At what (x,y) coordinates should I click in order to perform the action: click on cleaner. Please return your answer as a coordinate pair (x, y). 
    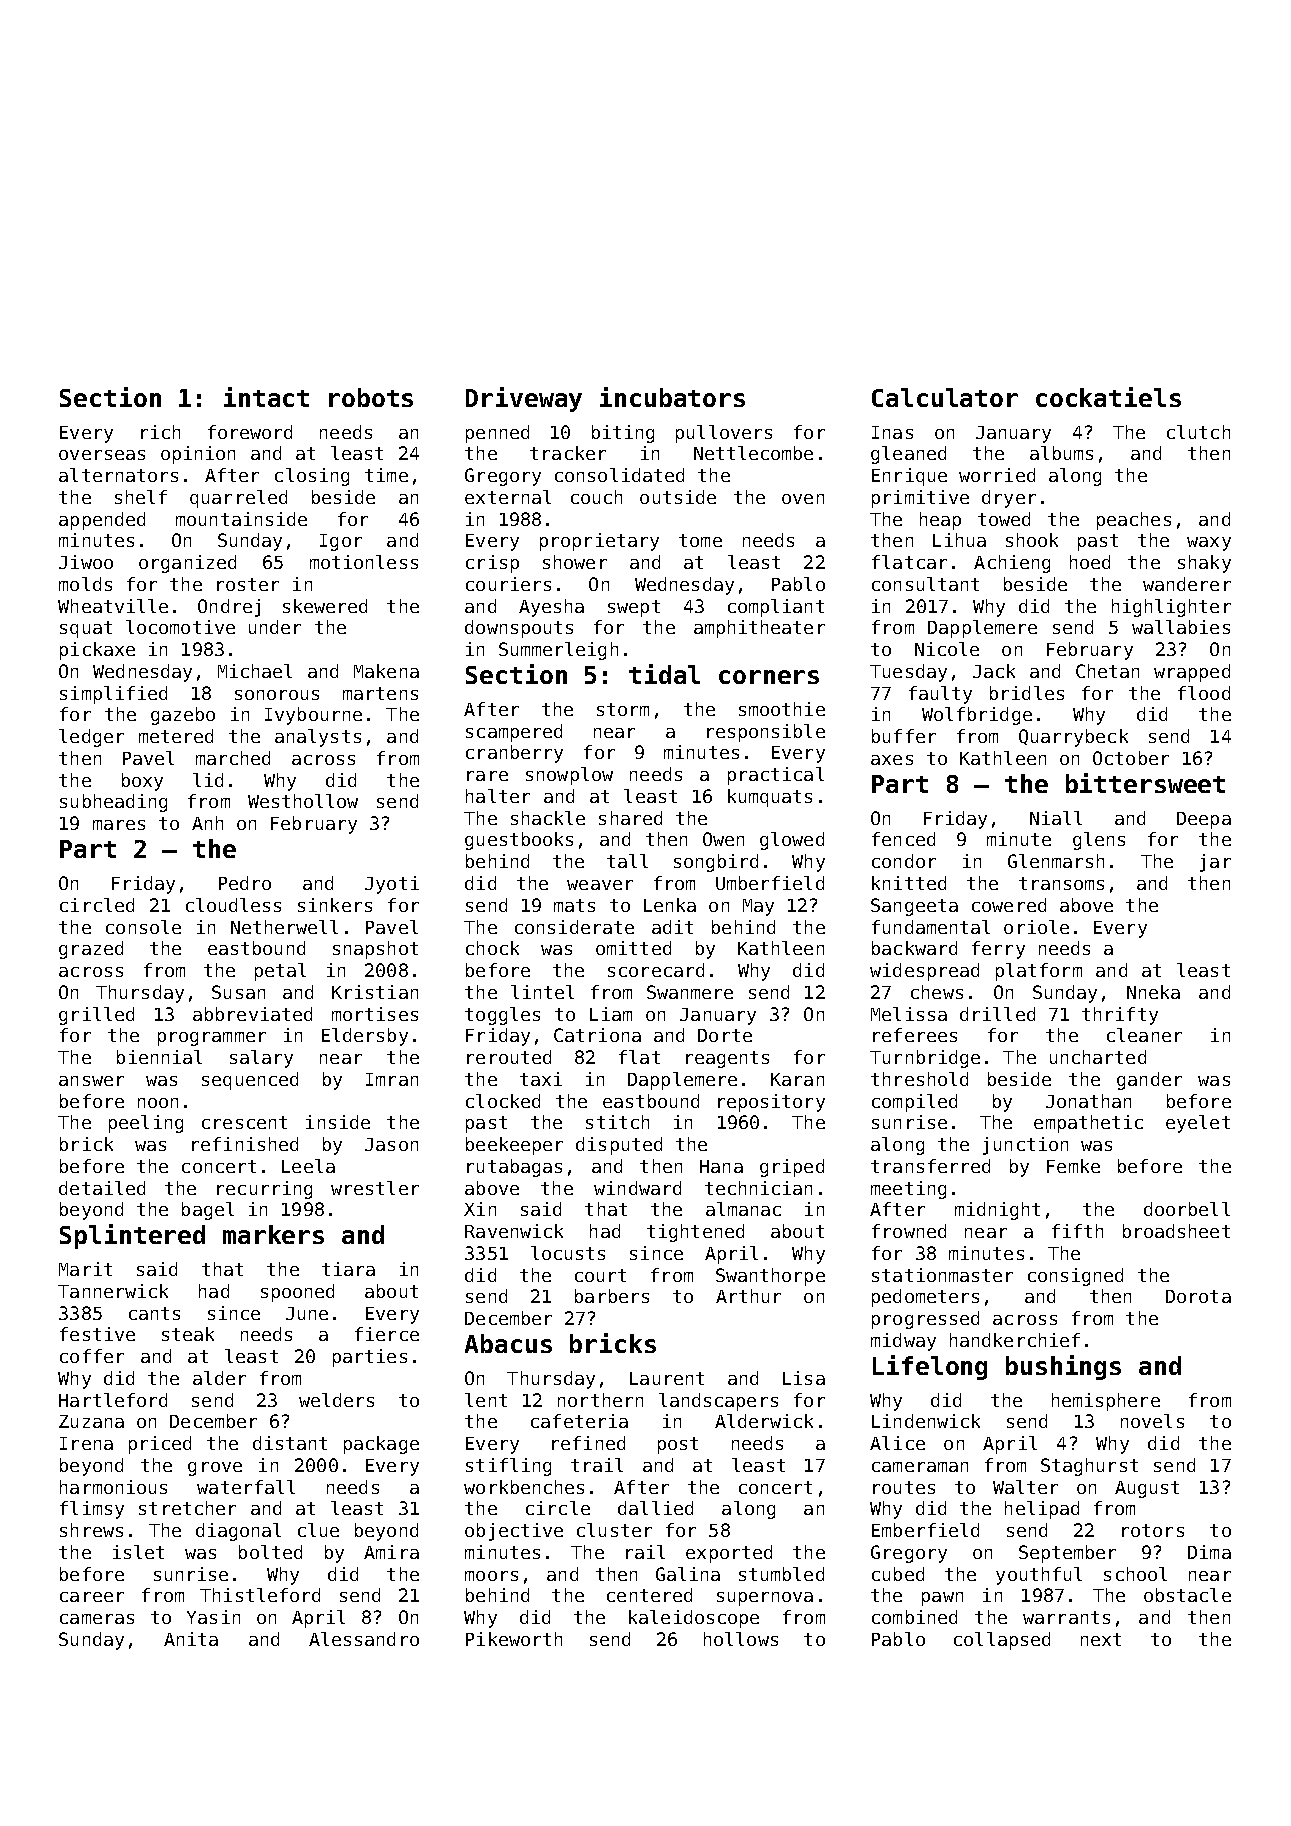
    Looking at the image, I should click on (1144, 1035).
